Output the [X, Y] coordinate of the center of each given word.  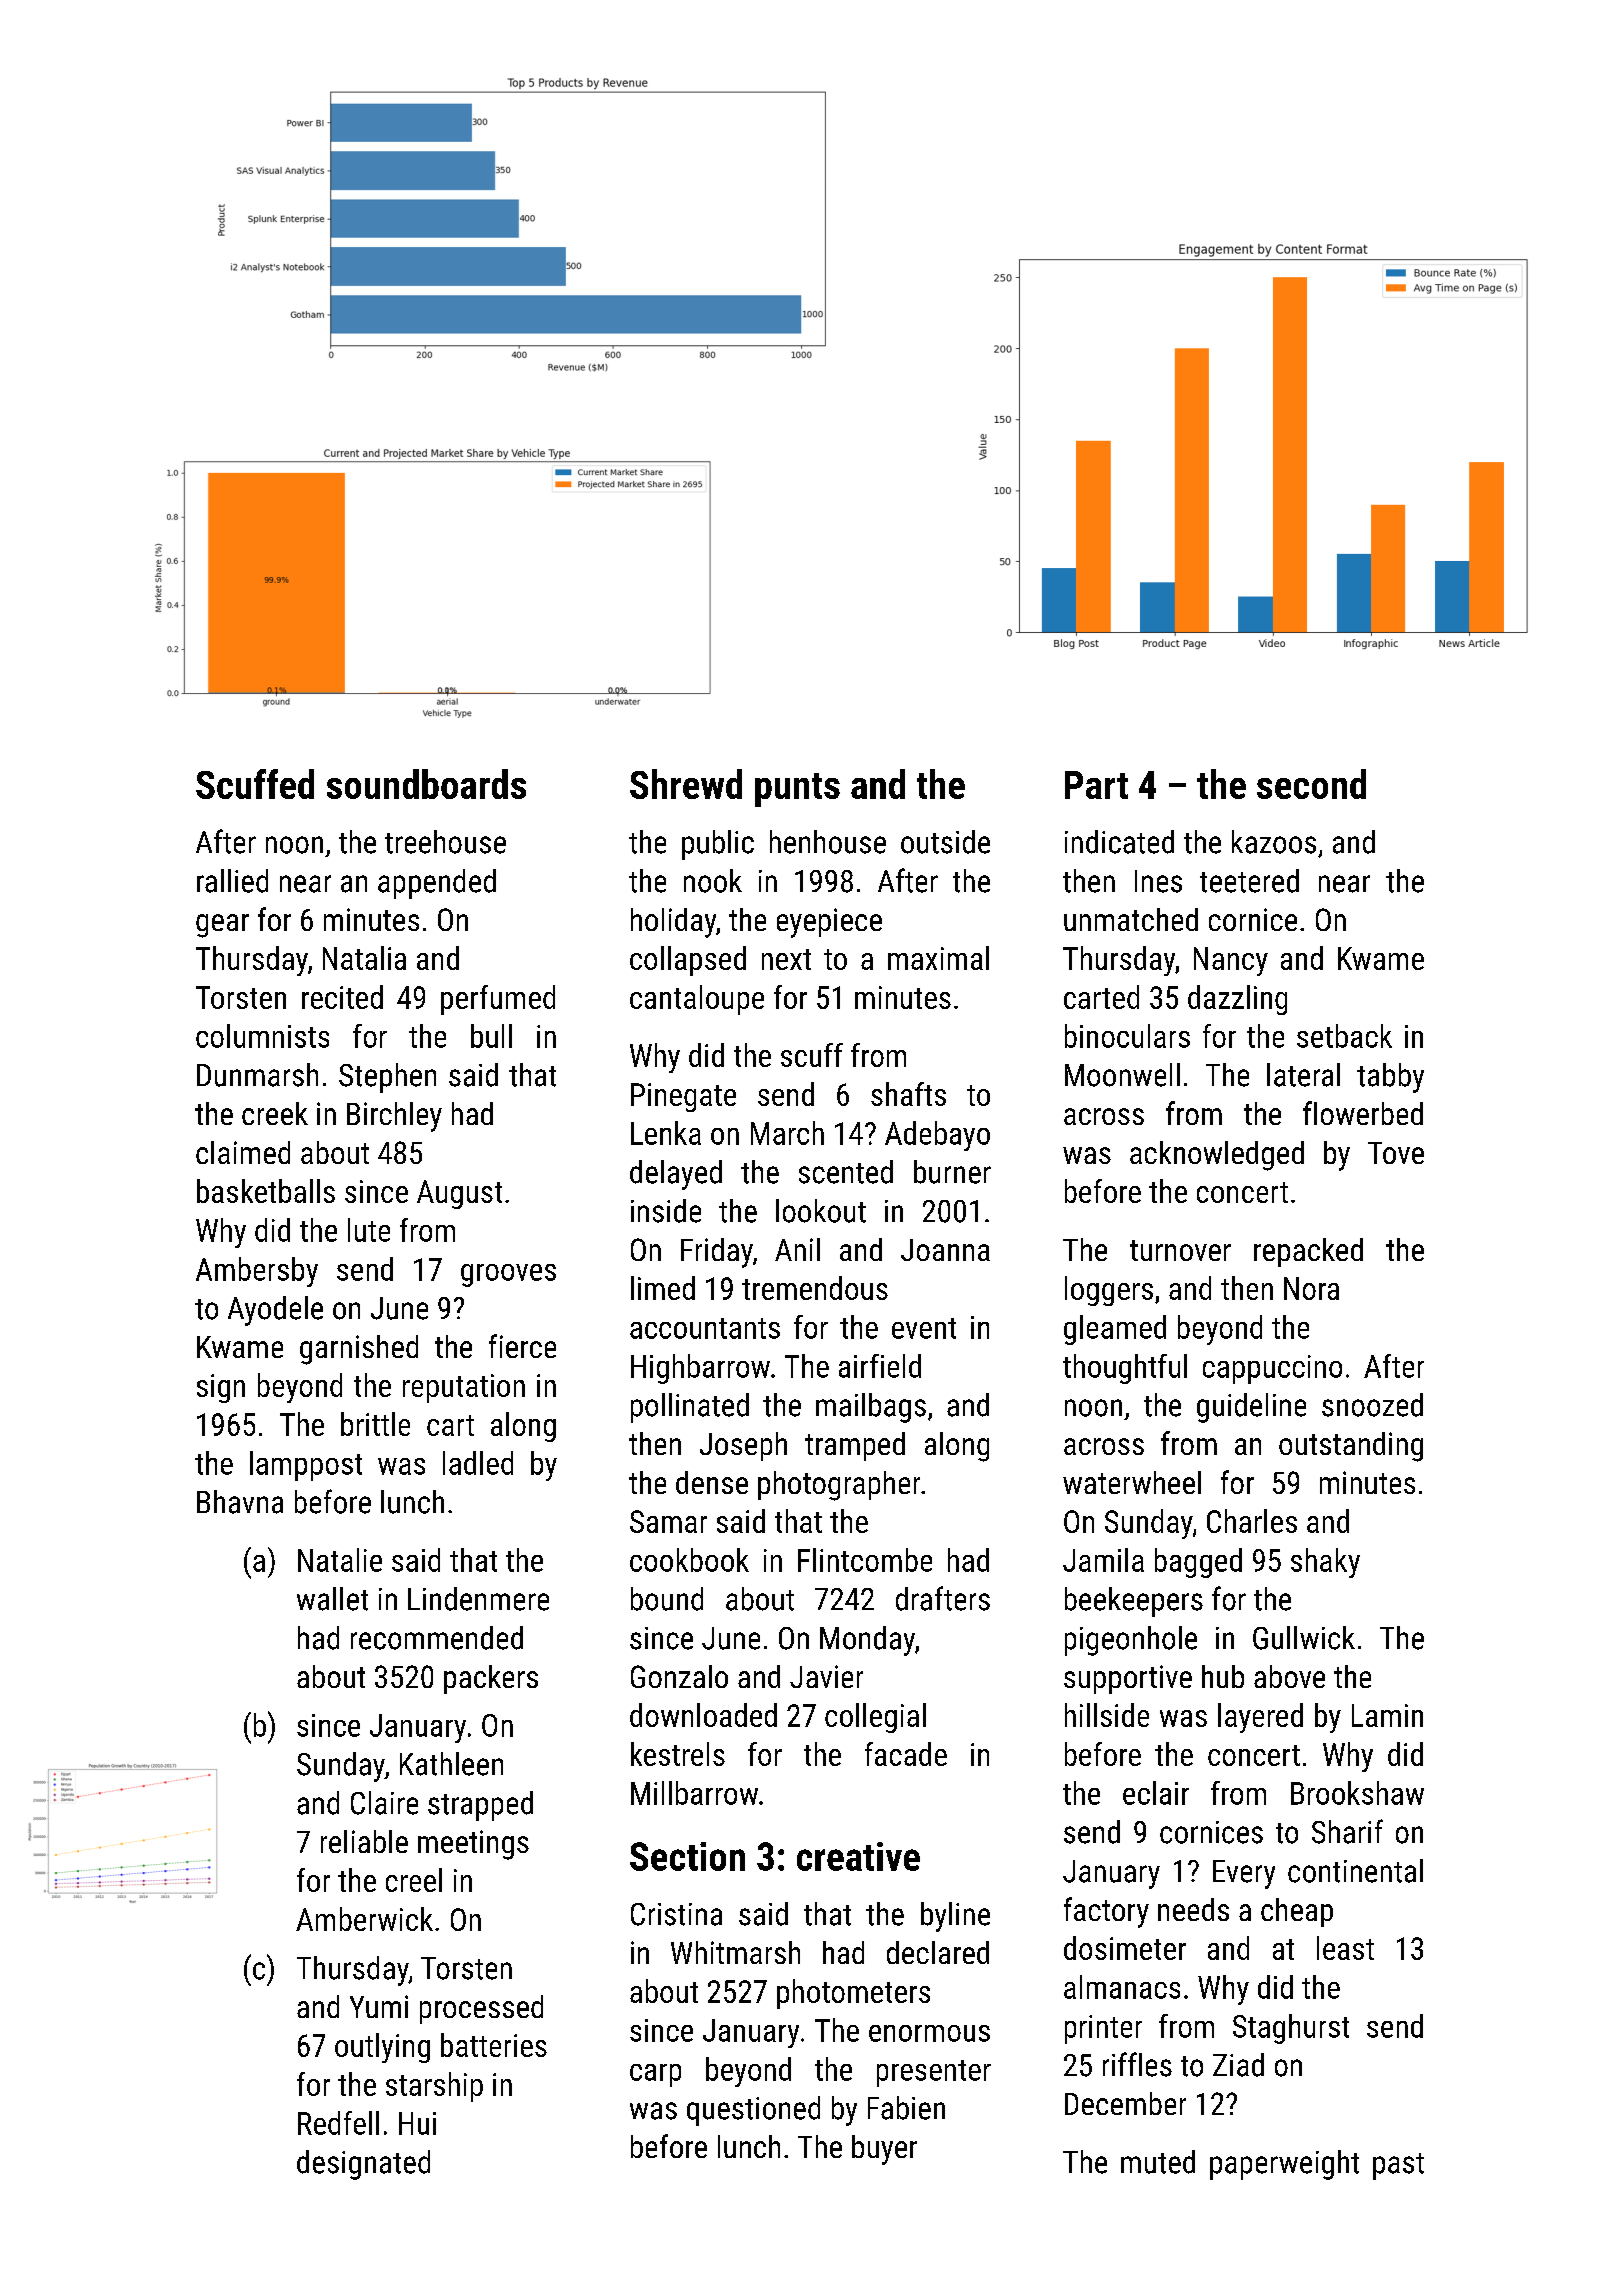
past [1398, 2166]
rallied [232, 881]
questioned [753, 2111]
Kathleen [451, 1764]
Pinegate [683, 1097]
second [1311, 784]
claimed [243, 1152]
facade [906, 1754]
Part [1096, 785]
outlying [382, 2048]
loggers [1109, 1291]
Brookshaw [1357, 1793]
